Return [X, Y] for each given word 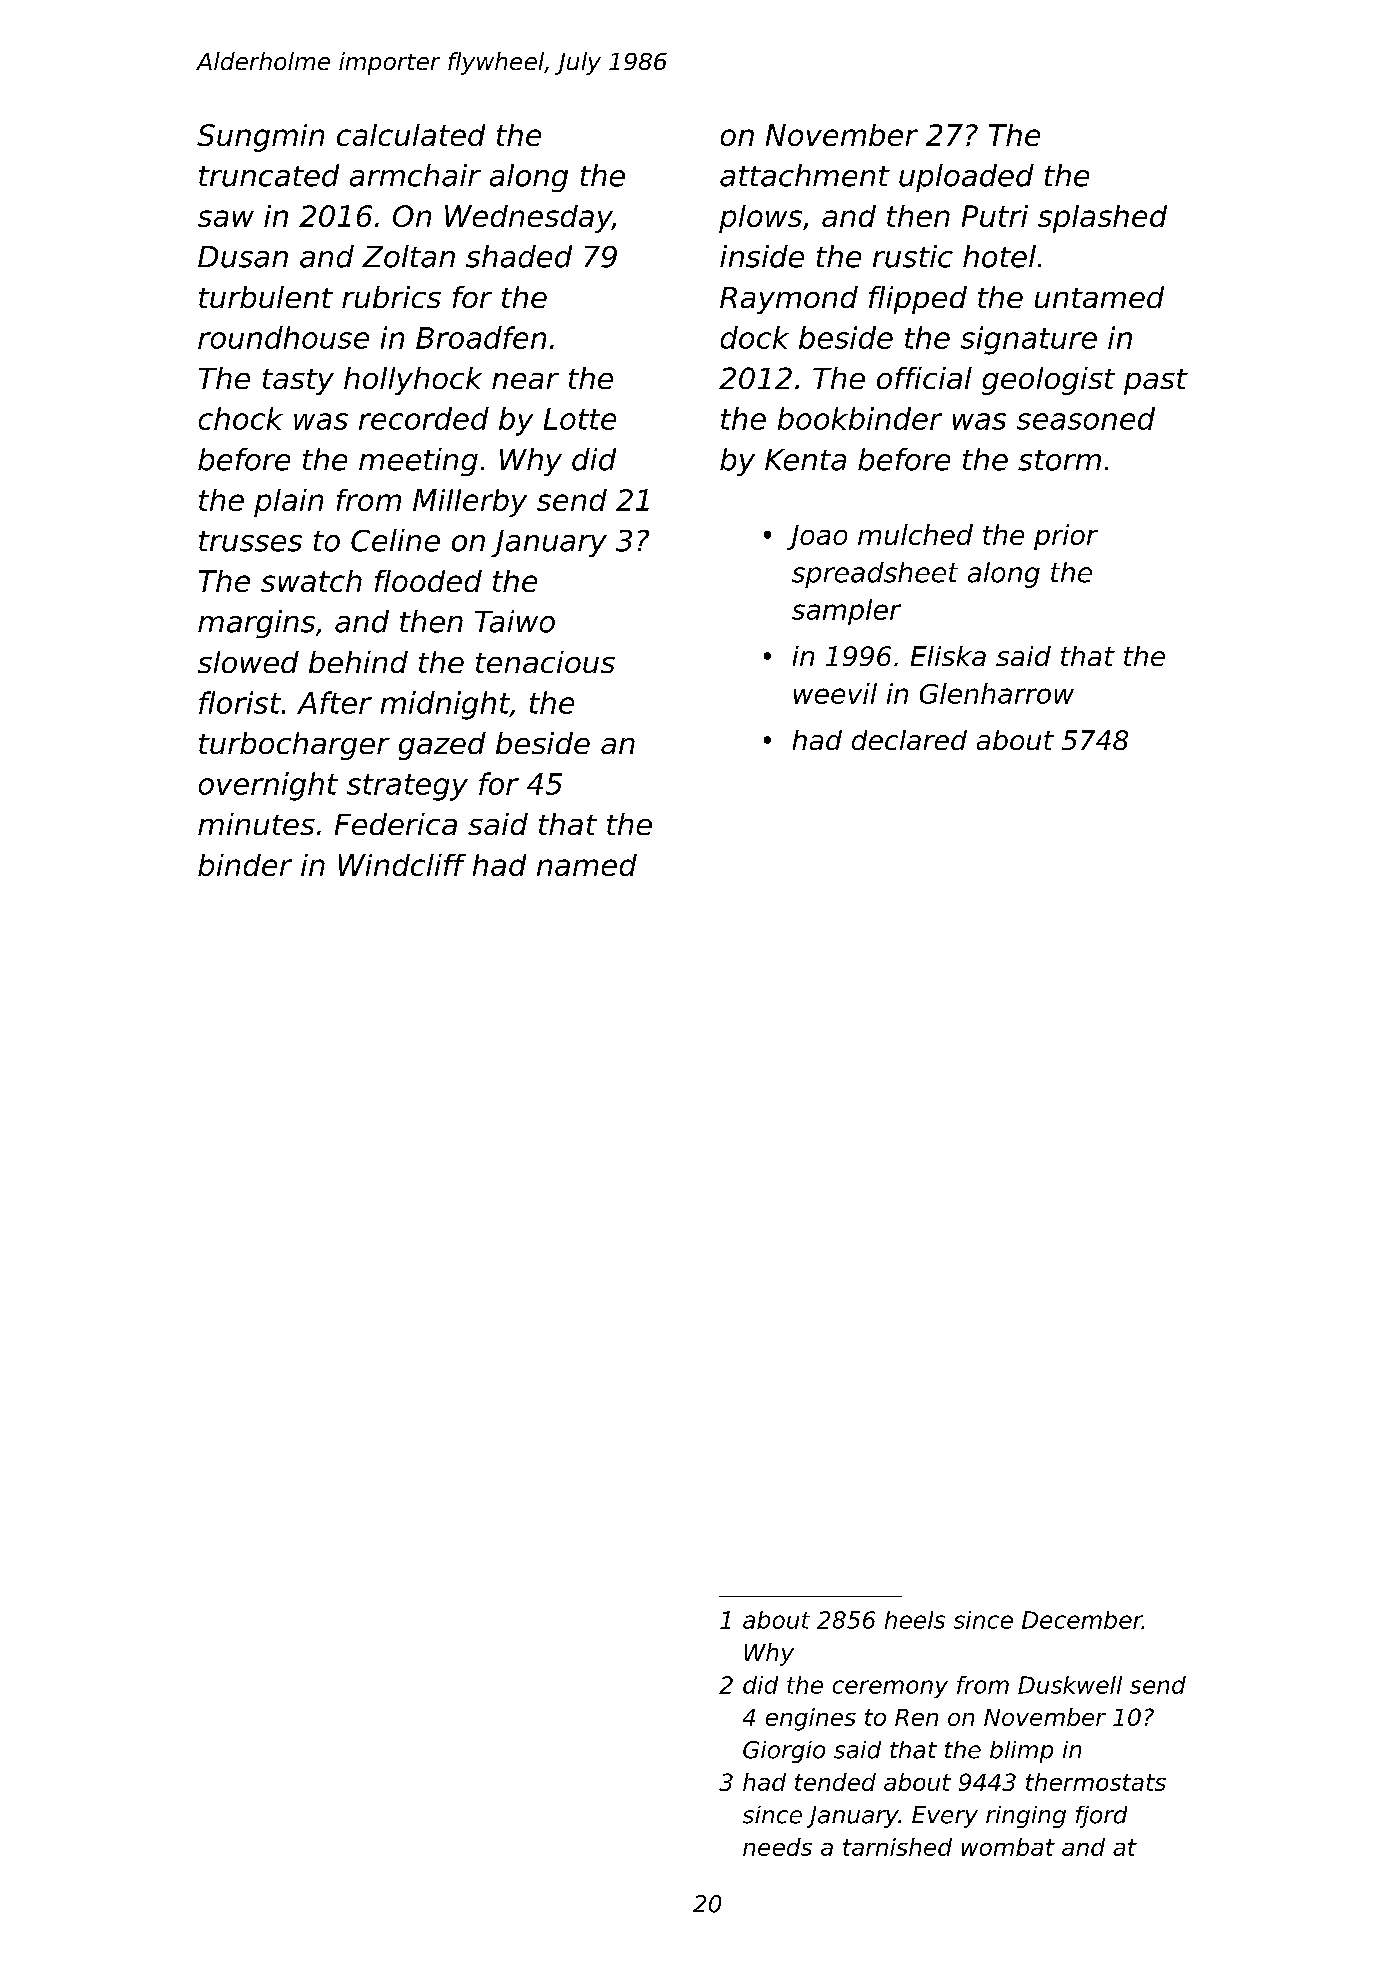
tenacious [545, 662]
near [525, 381]
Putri [995, 216]
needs [777, 1847]
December [1082, 1620]
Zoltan [408, 256]
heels [915, 1620]
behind [358, 662]
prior [1066, 537]
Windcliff [402, 865]
